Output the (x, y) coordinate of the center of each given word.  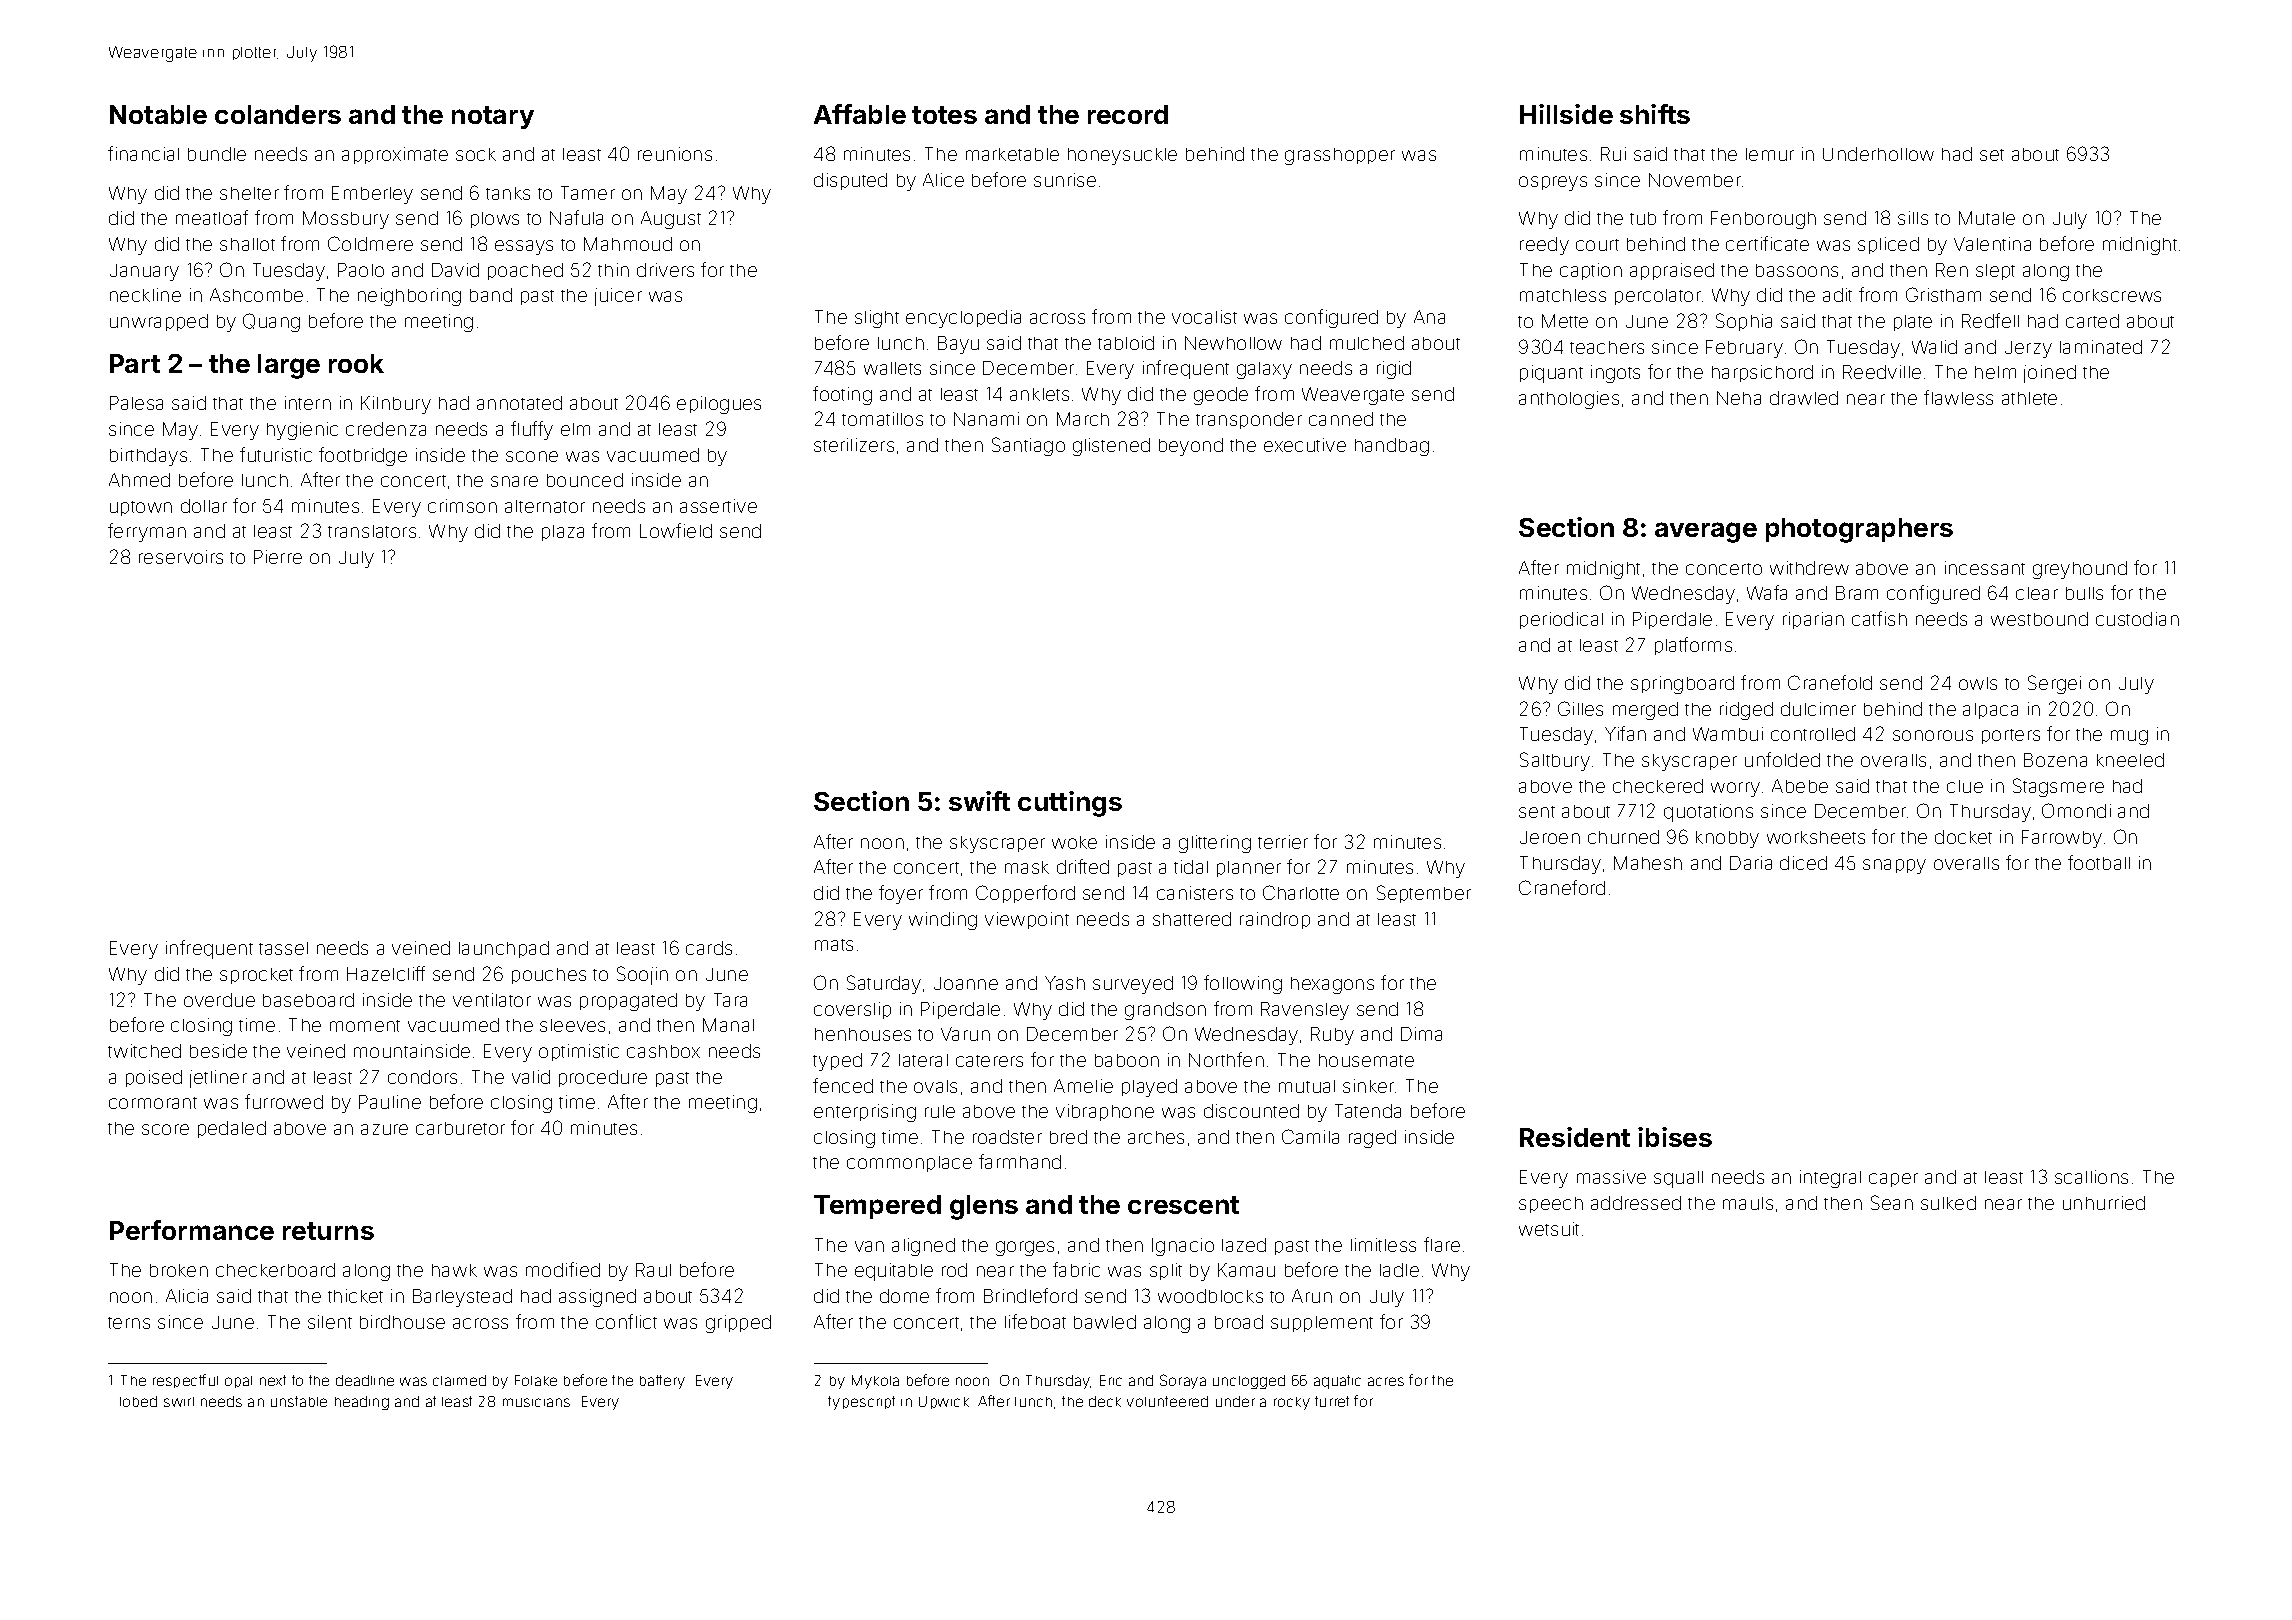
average (1706, 532)
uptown (141, 508)
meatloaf (212, 217)
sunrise (1065, 180)
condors (422, 1077)
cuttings (1070, 804)
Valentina (1992, 244)
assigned (597, 1298)
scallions (2091, 1177)
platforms (1693, 646)
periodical (1561, 620)
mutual (1307, 1086)
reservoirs (181, 557)
